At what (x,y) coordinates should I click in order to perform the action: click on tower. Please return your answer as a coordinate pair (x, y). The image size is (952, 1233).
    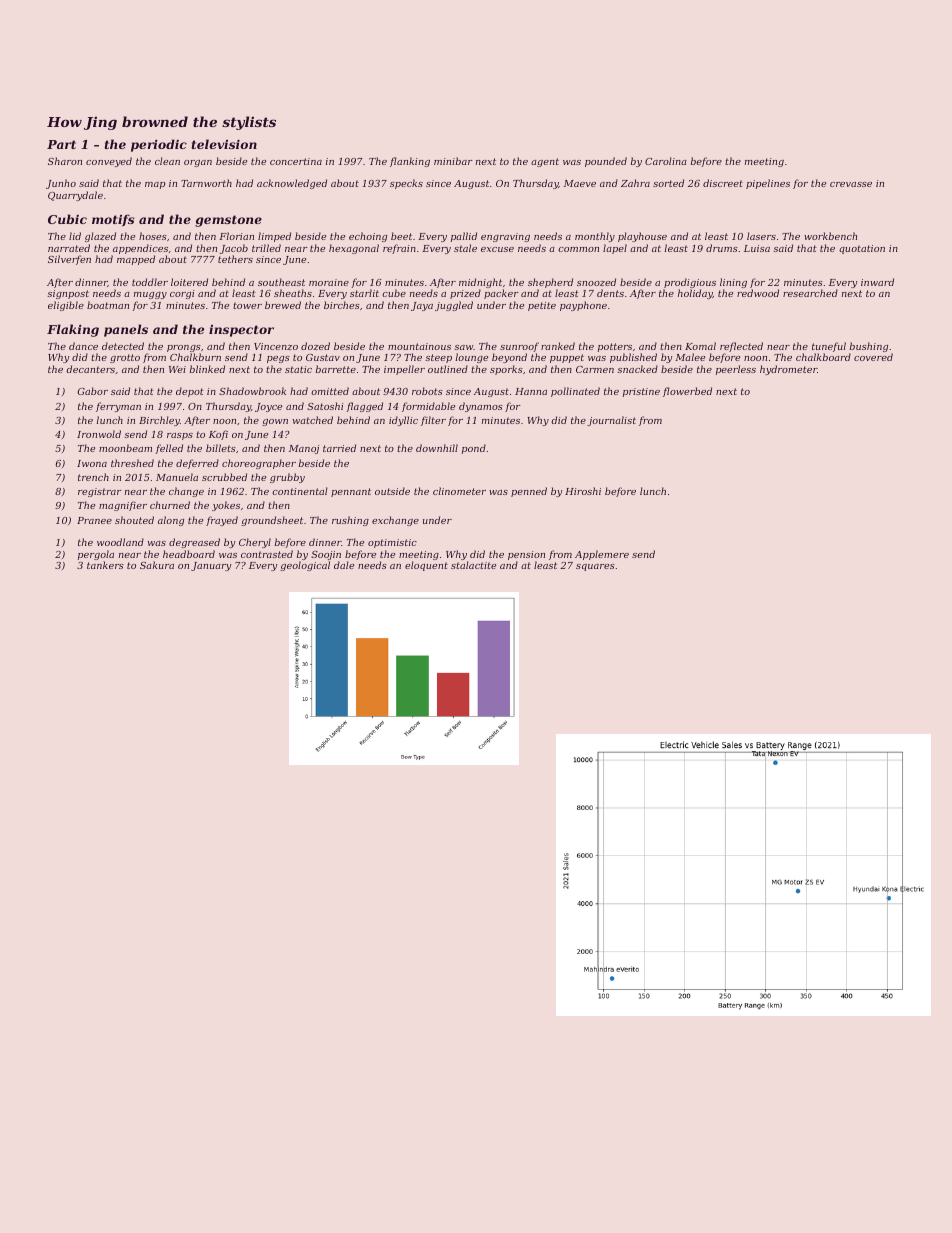
    Looking at the image, I should click on (247, 305).
